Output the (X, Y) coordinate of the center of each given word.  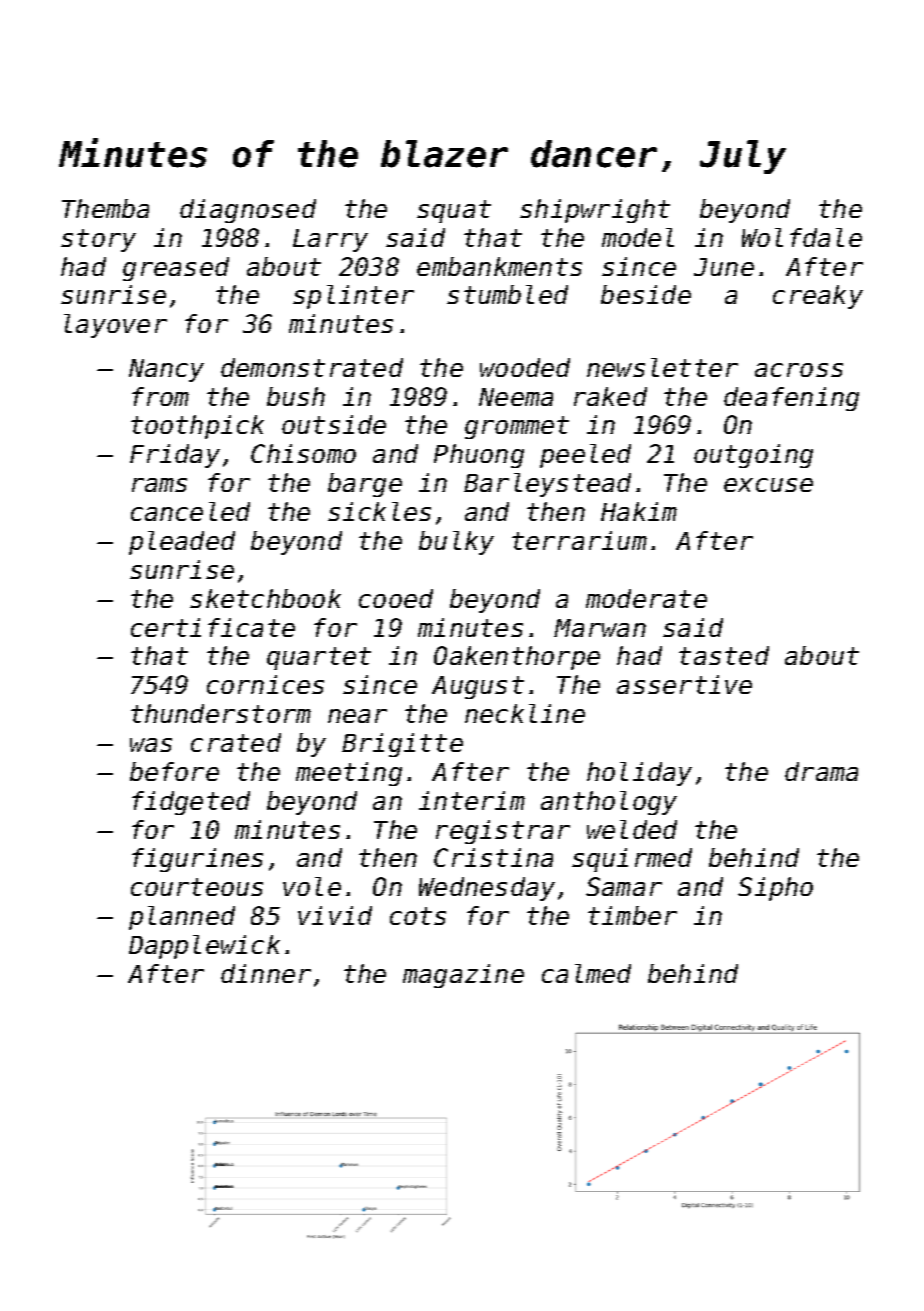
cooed (396, 598)
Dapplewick (204, 947)
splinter (353, 297)
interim (472, 800)
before (174, 771)
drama (821, 771)
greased (176, 269)
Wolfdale (802, 237)
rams (159, 485)
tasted (724, 655)
